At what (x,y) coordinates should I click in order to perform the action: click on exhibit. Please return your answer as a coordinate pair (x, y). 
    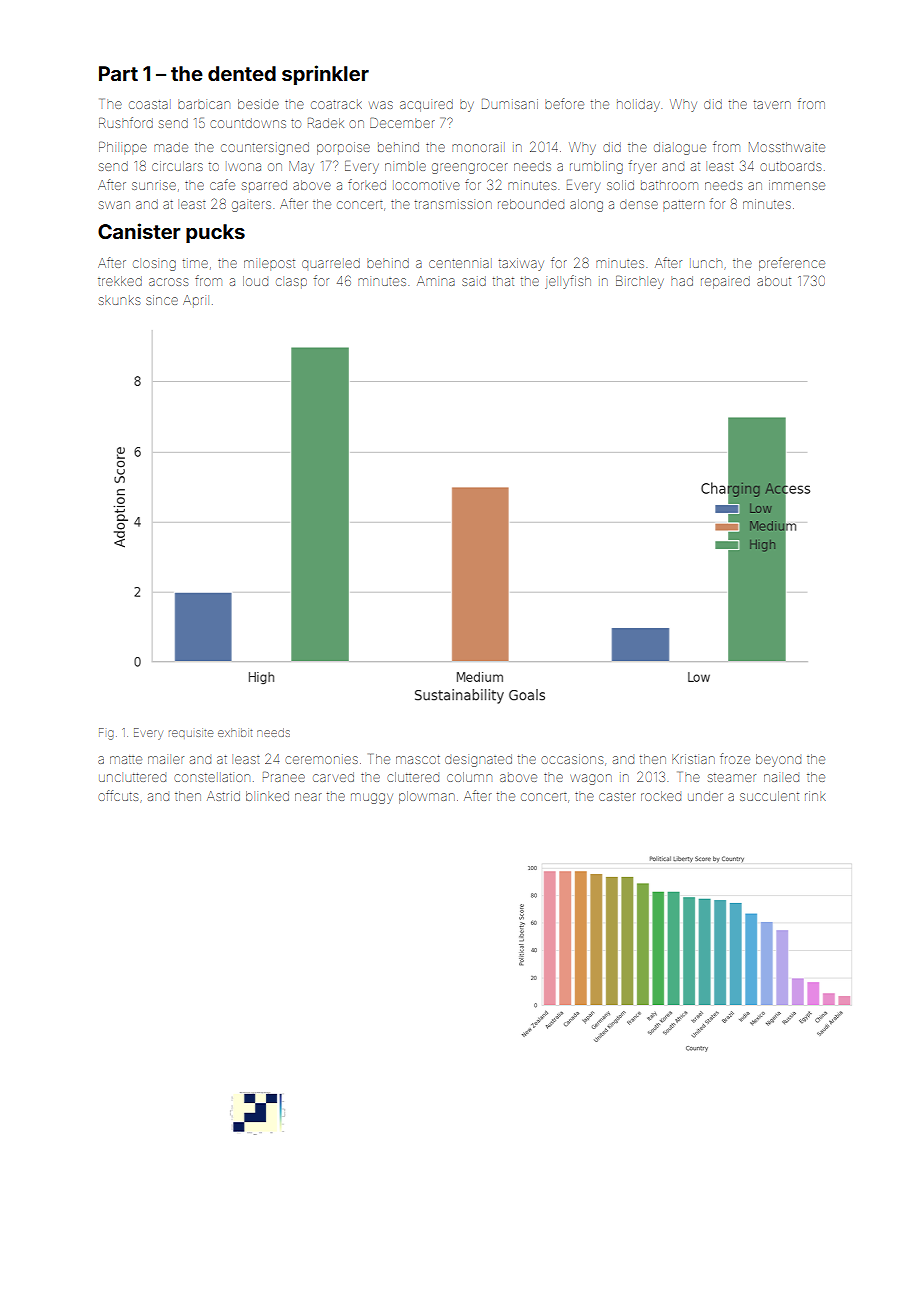
    Looking at the image, I should click on (235, 733).
